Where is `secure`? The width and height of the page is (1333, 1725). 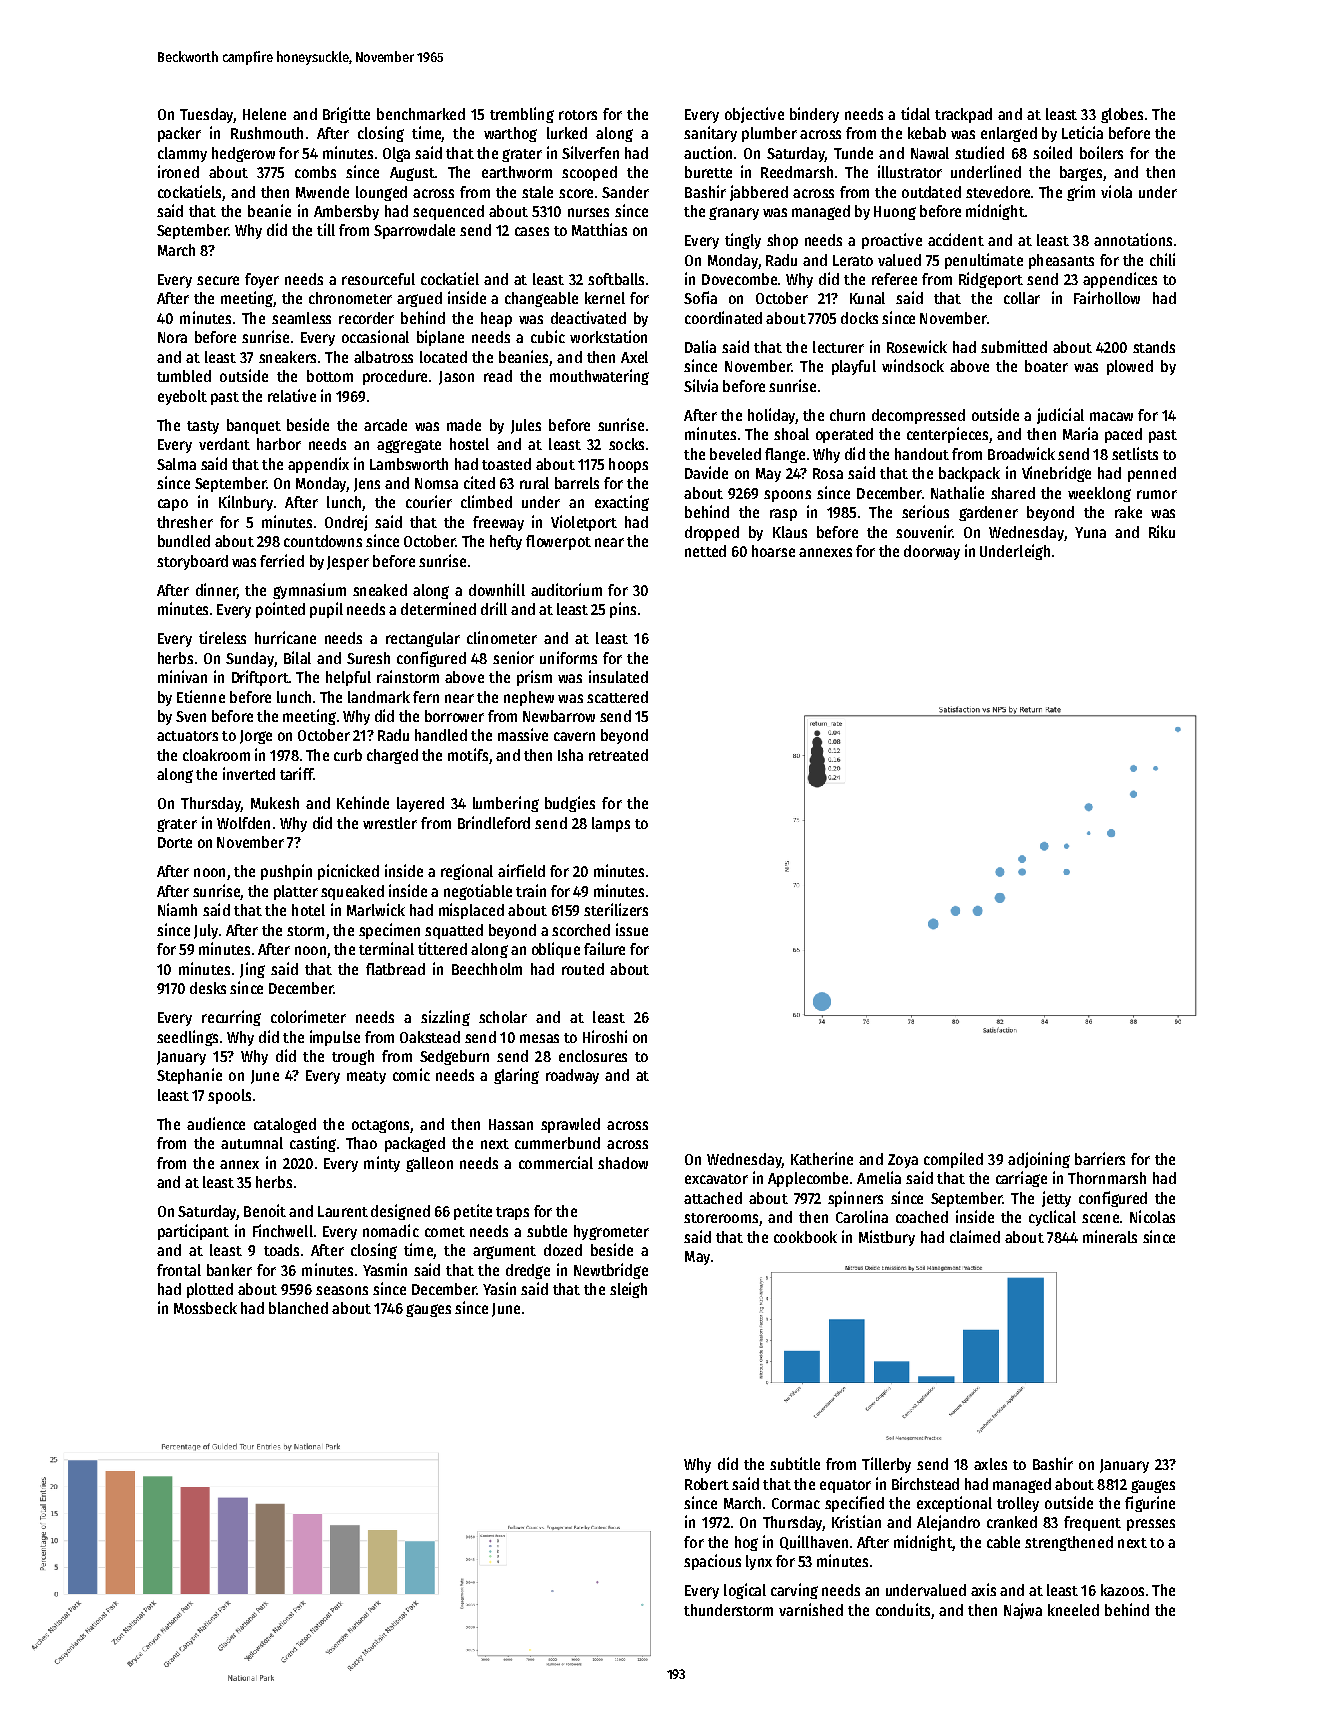
secure is located at coordinates (218, 280).
